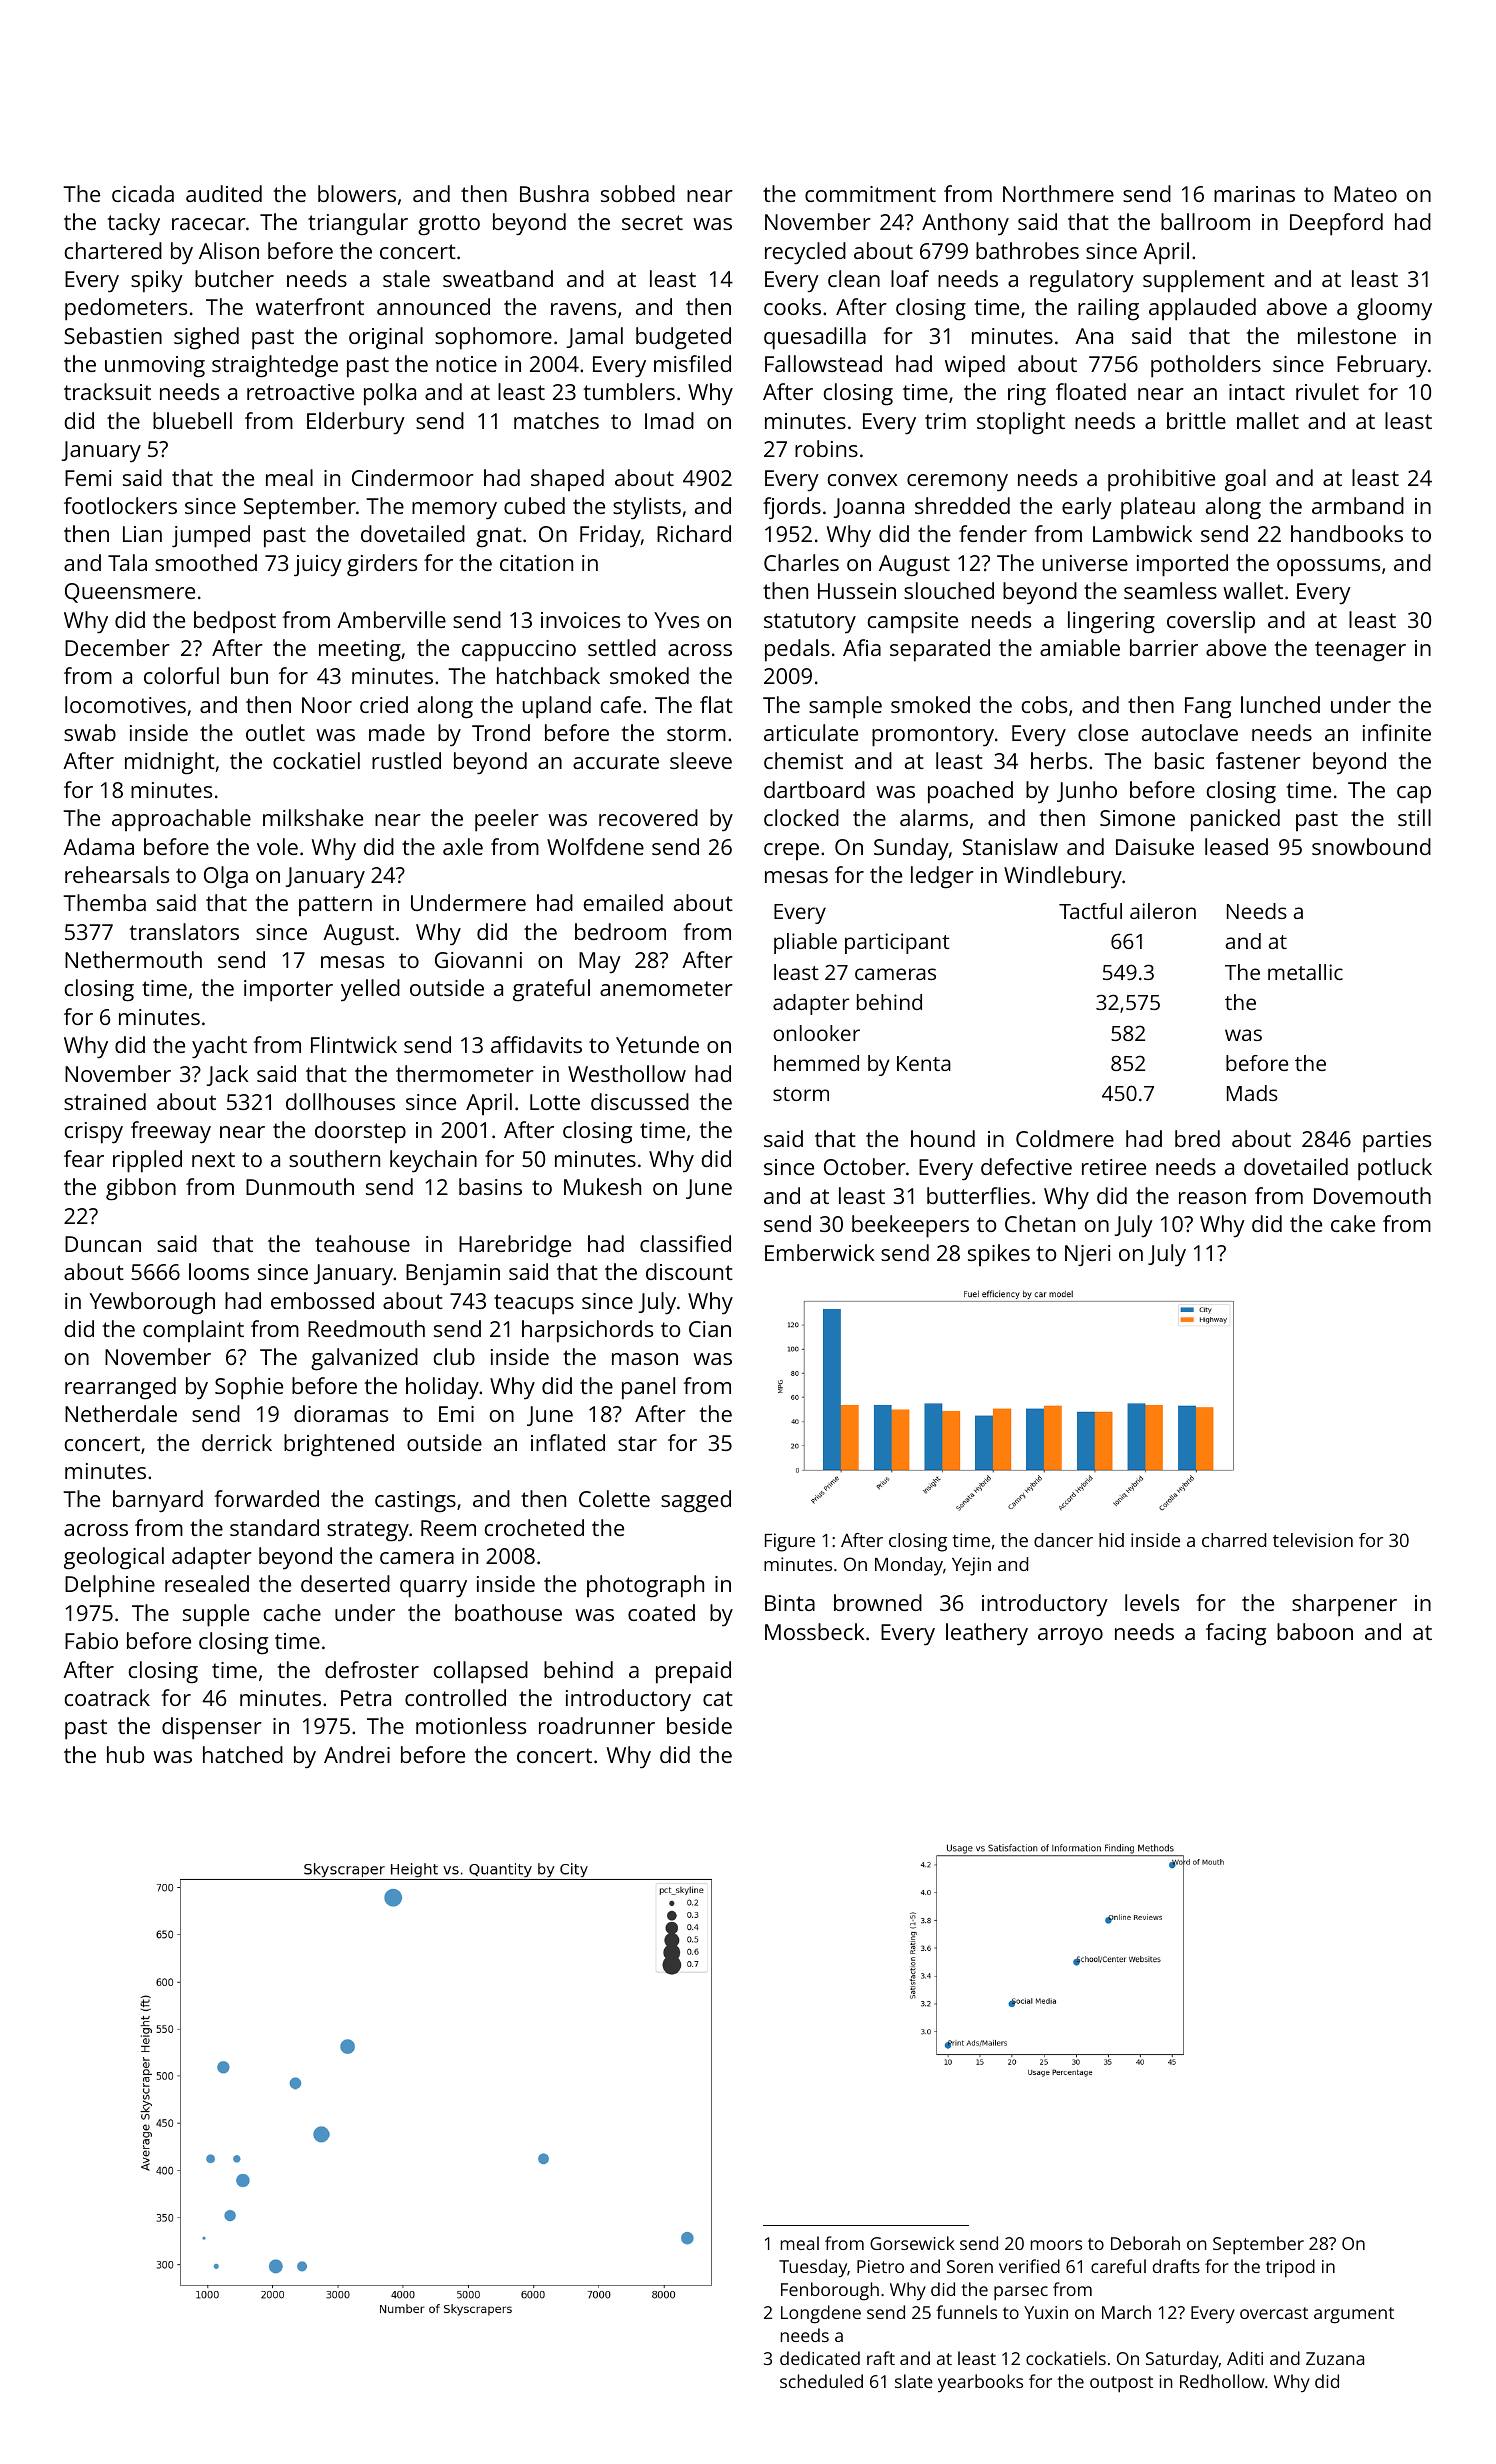 The width and height of the screenshot is (1496, 2464). What do you see at coordinates (820, 2358) in the screenshot?
I see `dedicated` at bounding box center [820, 2358].
